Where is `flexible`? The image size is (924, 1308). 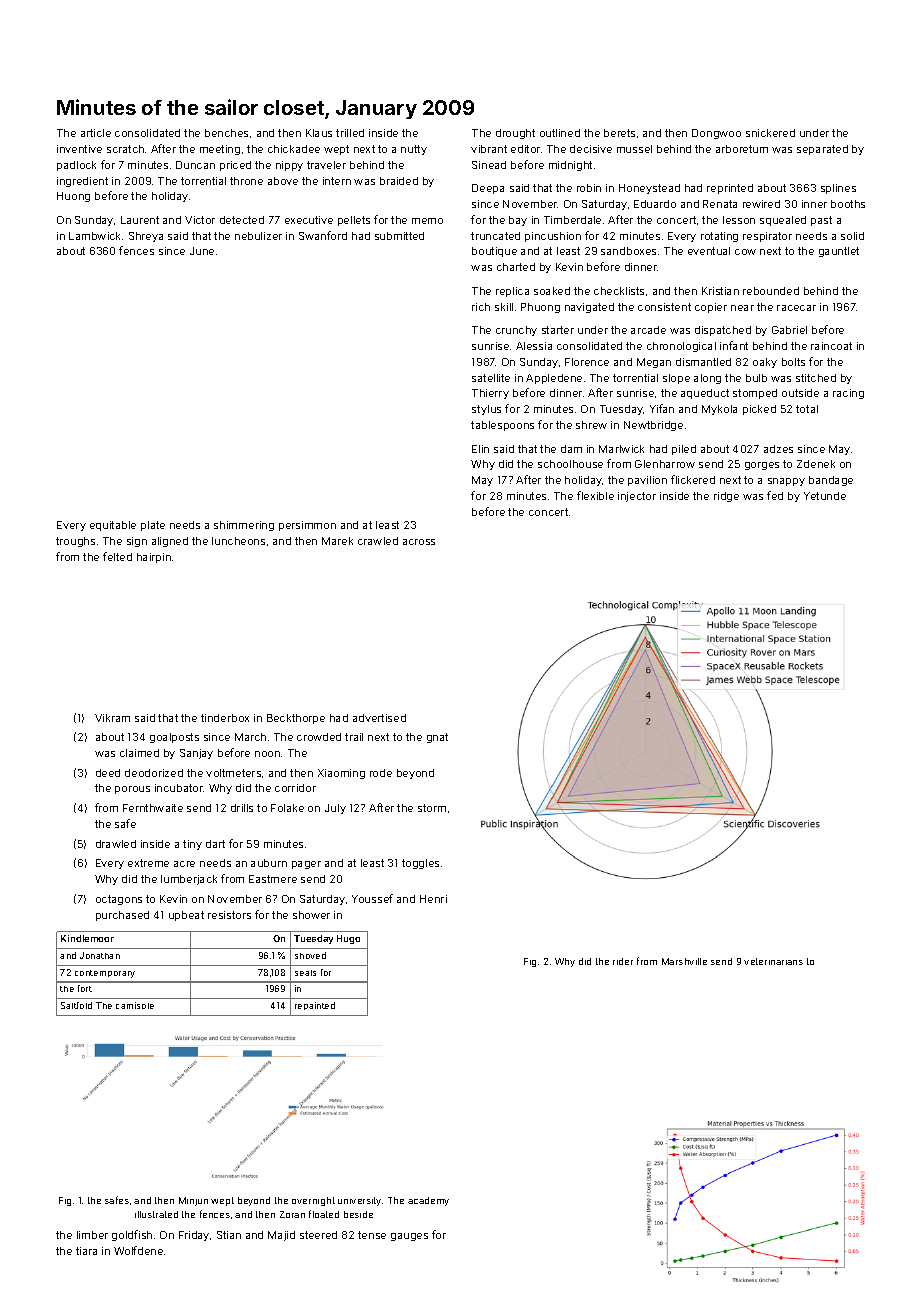
flexible is located at coordinates (595, 495).
